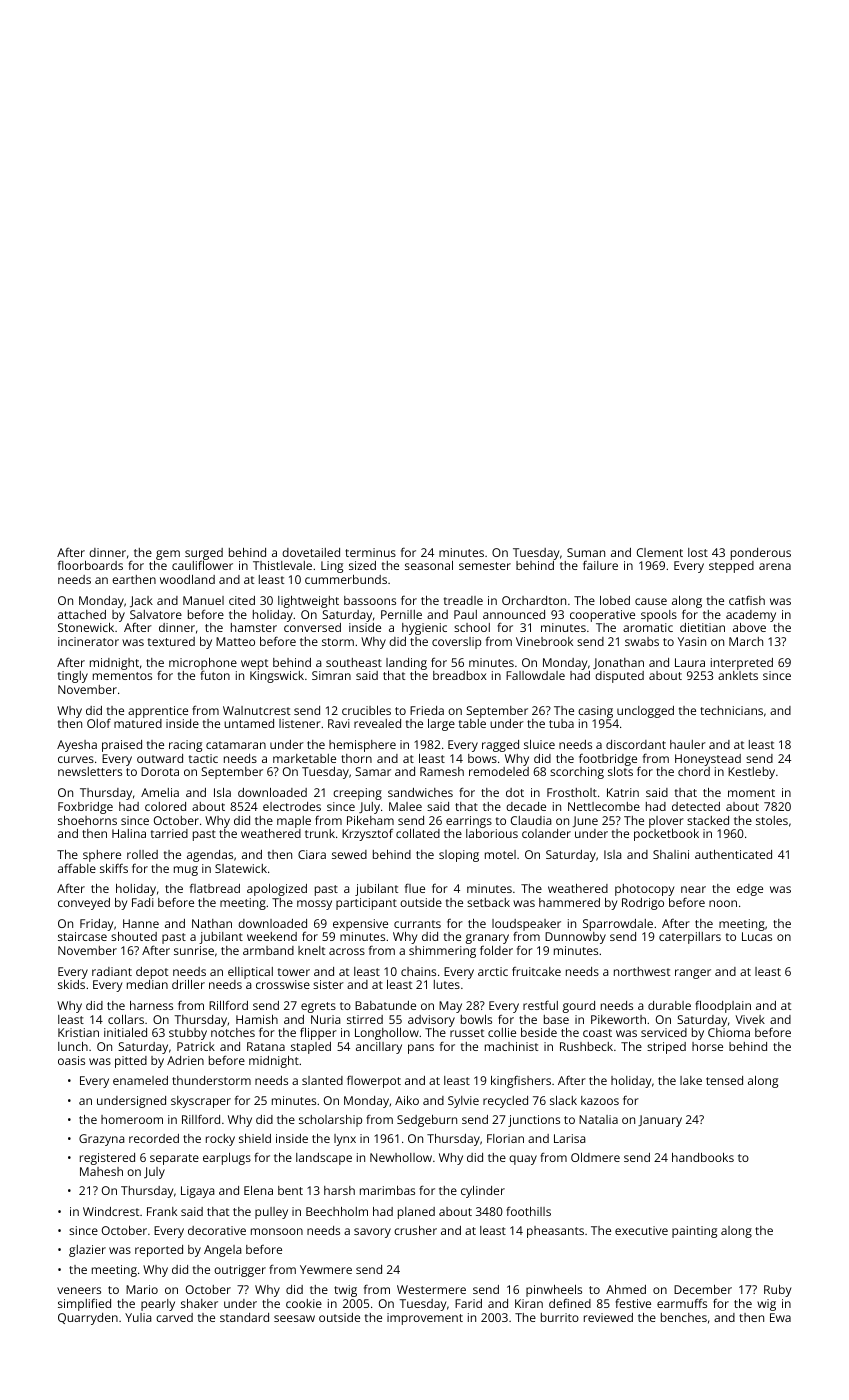 Image resolution: width=849 pixels, height=1400 pixels. Describe the element at coordinates (586, 552) in the image. I see `Suman` at that location.
